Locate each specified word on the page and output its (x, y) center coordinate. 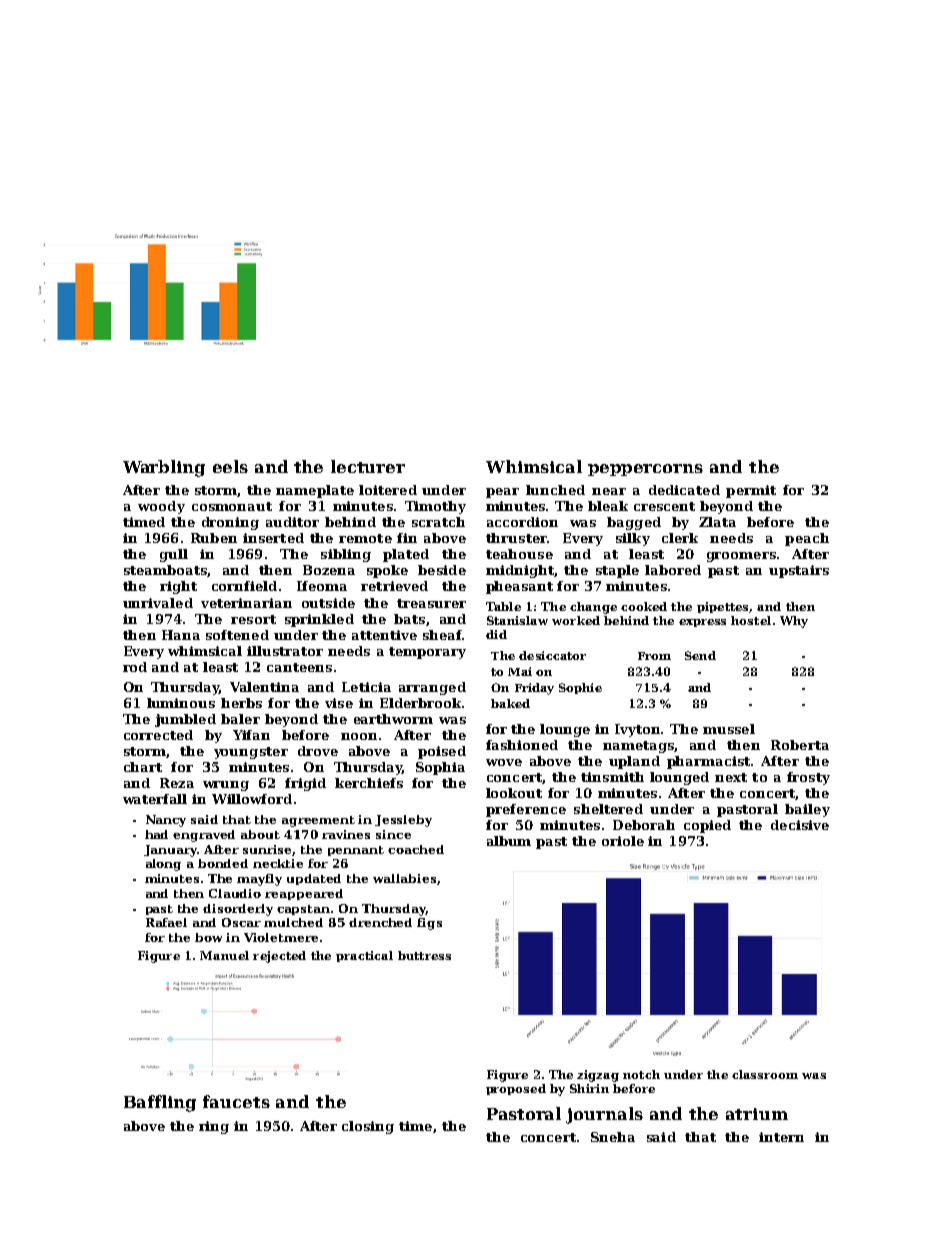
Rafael (166, 922)
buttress (424, 955)
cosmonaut (232, 506)
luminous (181, 703)
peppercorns (645, 470)
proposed (516, 1089)
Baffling (160, 1103)
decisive (800, 825)
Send (700, 655)
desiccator (552, 655)
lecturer (368, 466)
